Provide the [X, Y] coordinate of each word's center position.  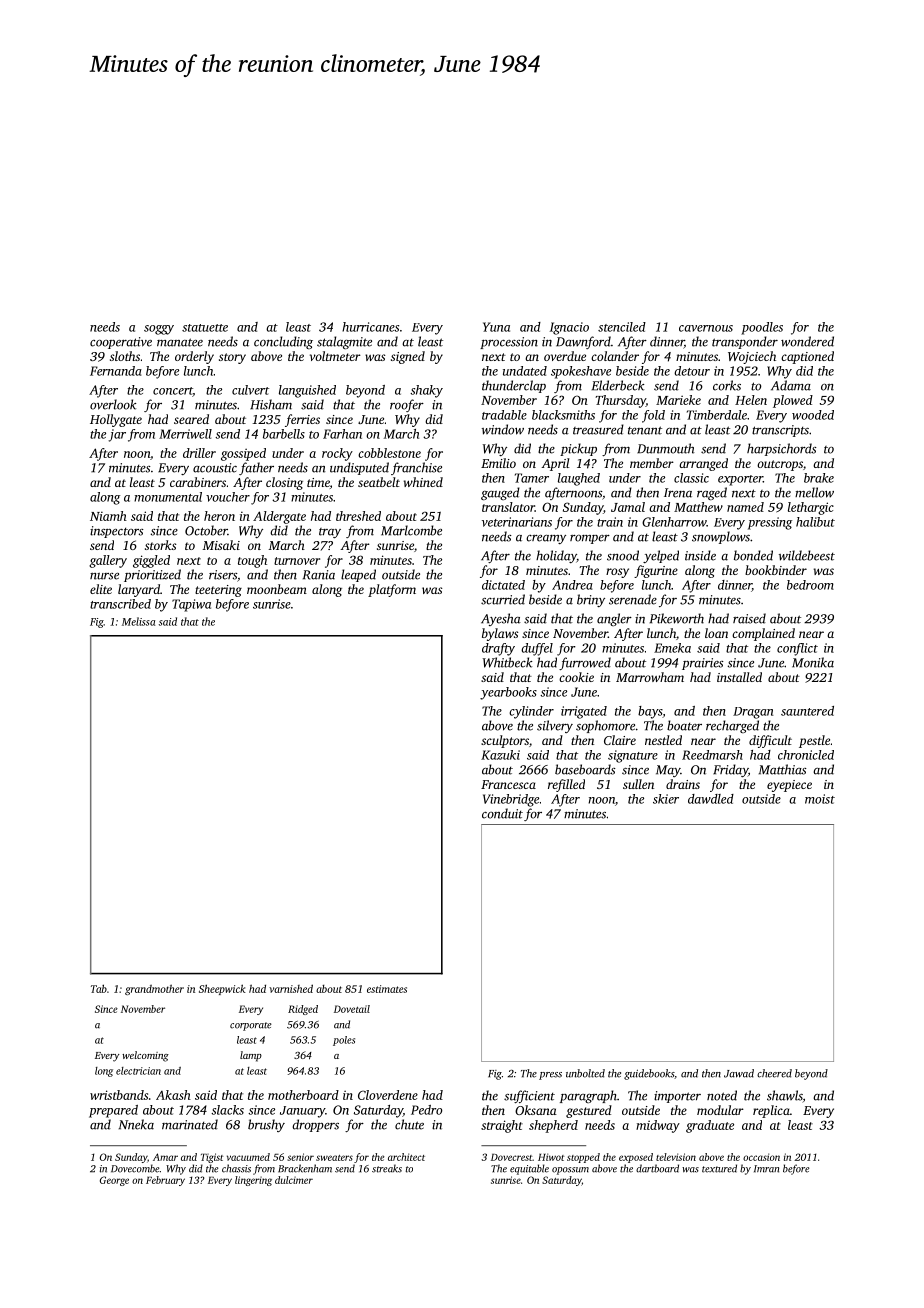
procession [509, 343]
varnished [291, 988]
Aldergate [279, 517]
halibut [815, 522]
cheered [774, 1073]
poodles [762, 328]
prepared [113, 1111]
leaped [358, 575]
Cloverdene [388, 1095]
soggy [159, 330]
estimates [387, 989]
